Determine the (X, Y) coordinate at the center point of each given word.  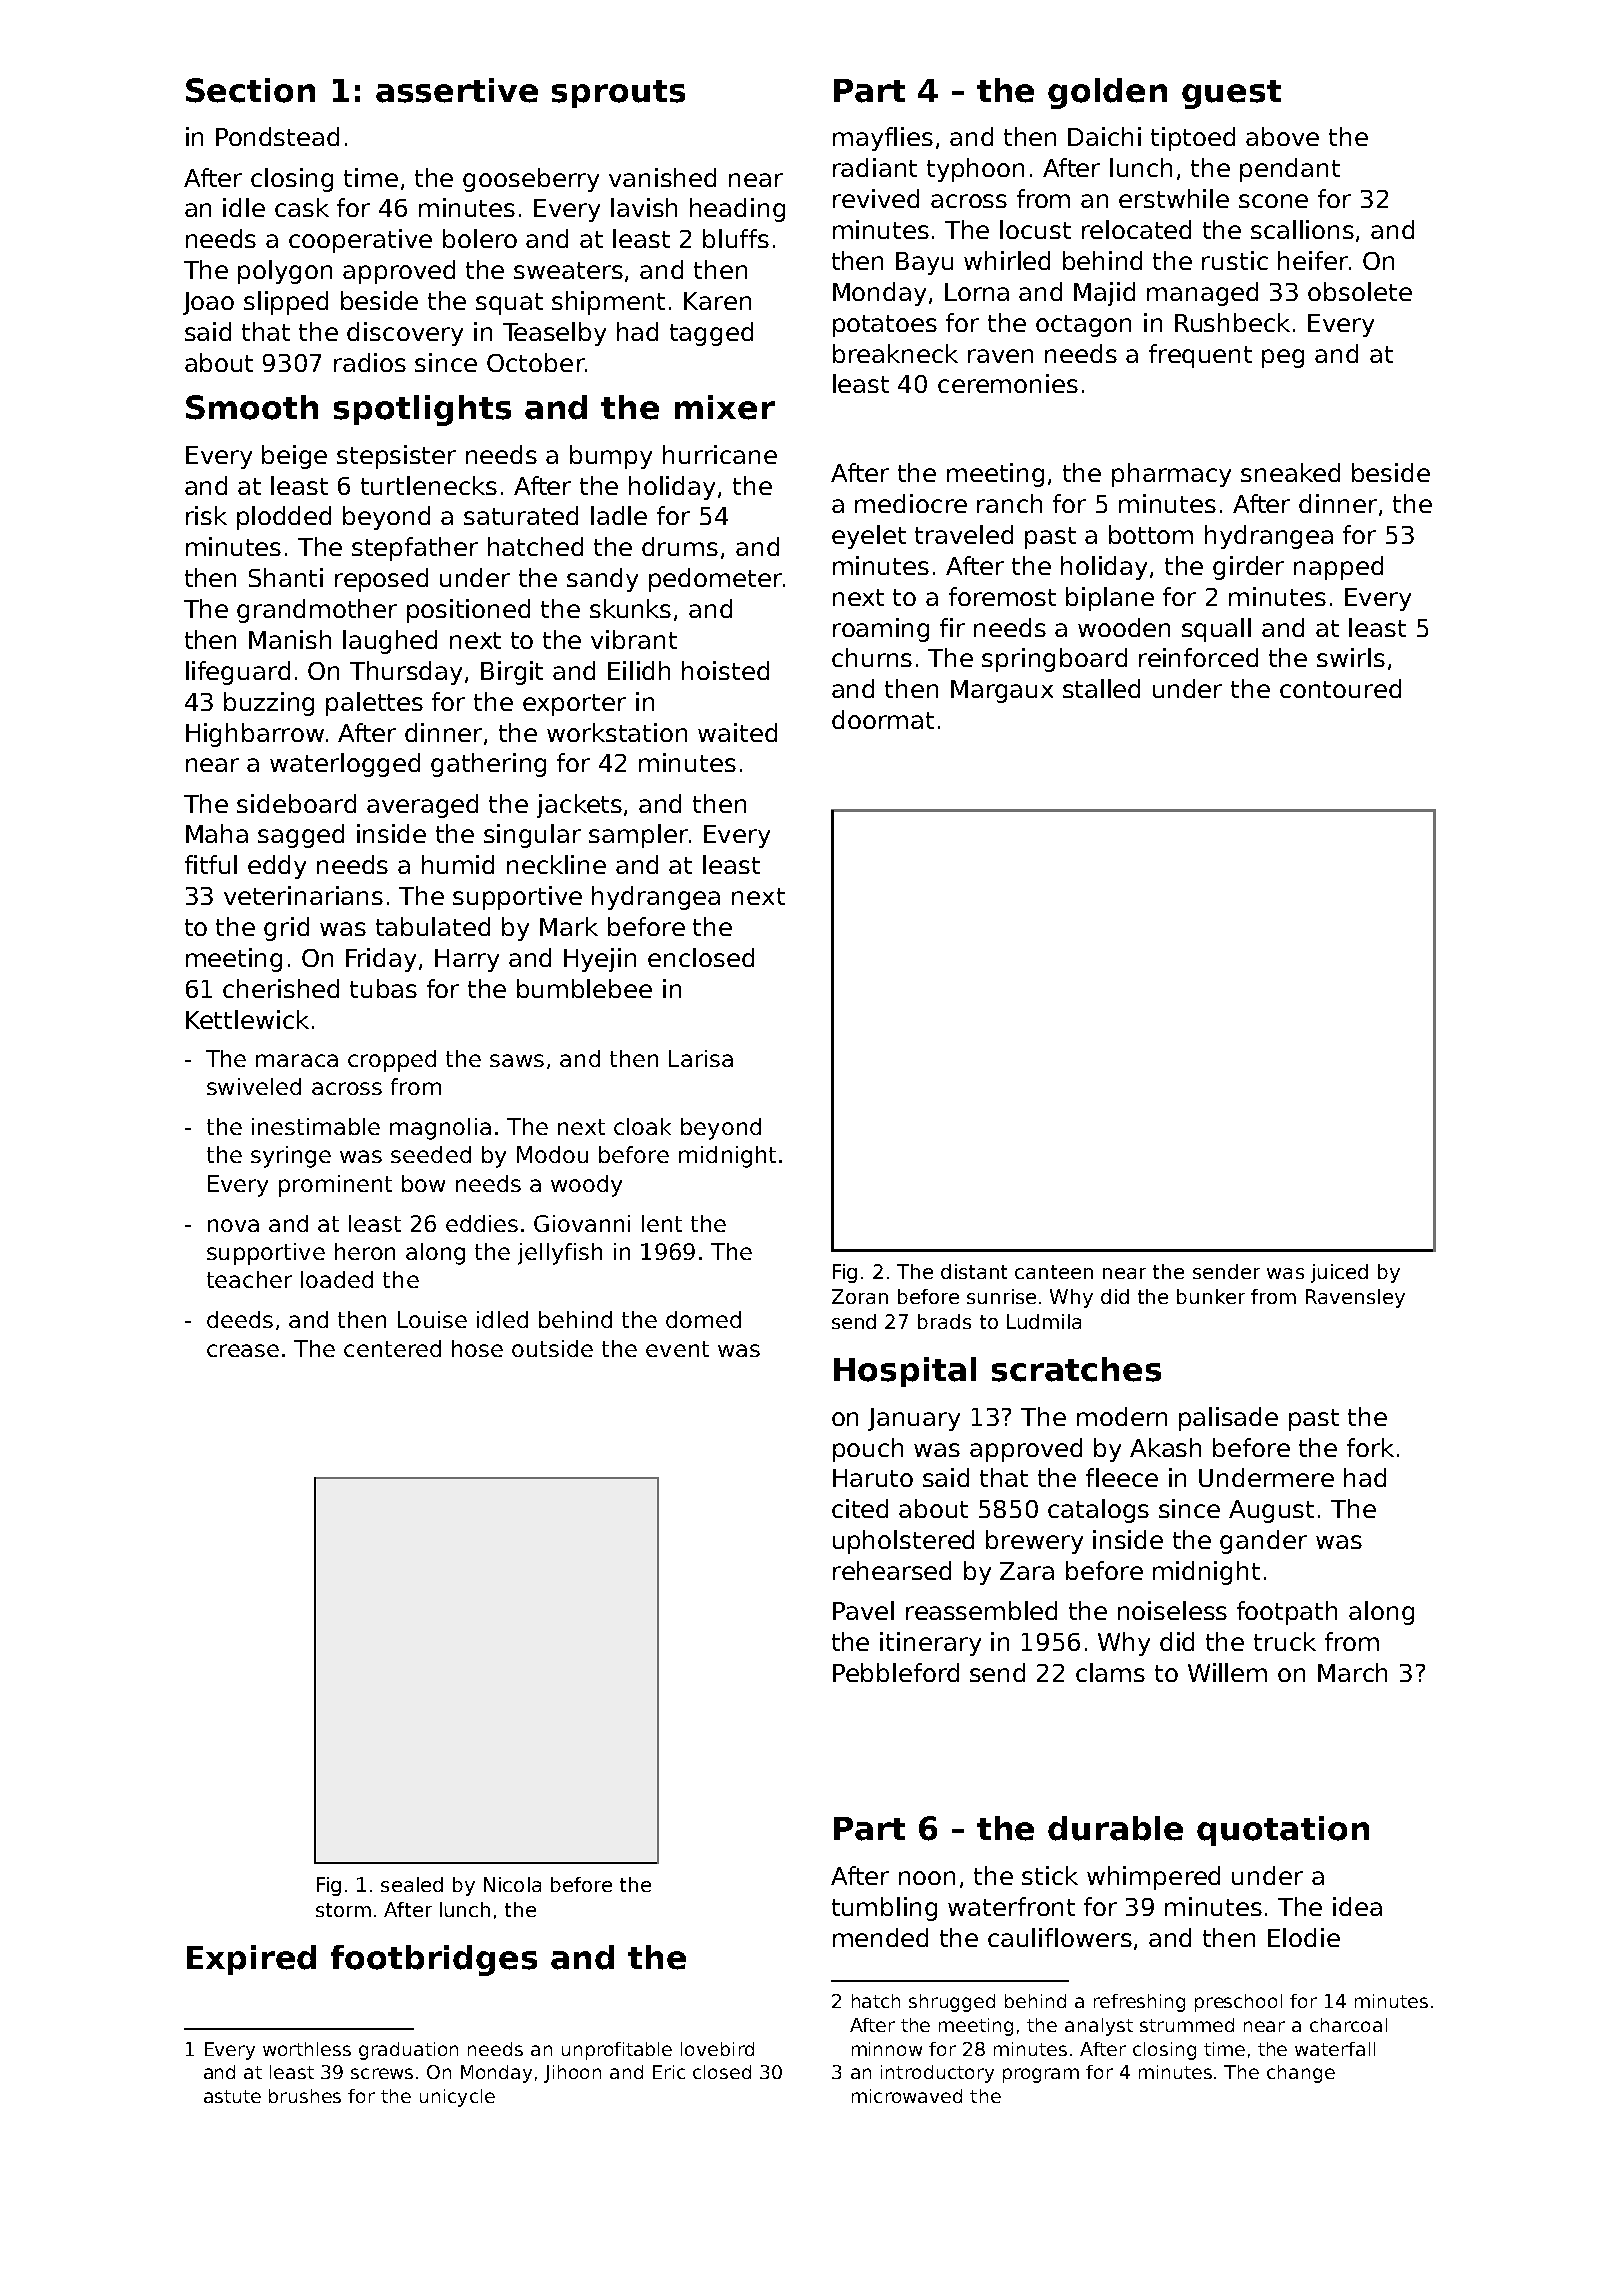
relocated (1136, 229)
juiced (1339, 1273)
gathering (488, 765)
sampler (638, 836)
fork (1370, 1447)
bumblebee (584, 988)
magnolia (440, 1129)
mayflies (883, 139)
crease (243, 1350)
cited (860, 1508)
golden (1107, 93)
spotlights (422, 410)
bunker (1211, 1296)
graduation (408, 2051)
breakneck (895, 353)
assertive (457, 90)
